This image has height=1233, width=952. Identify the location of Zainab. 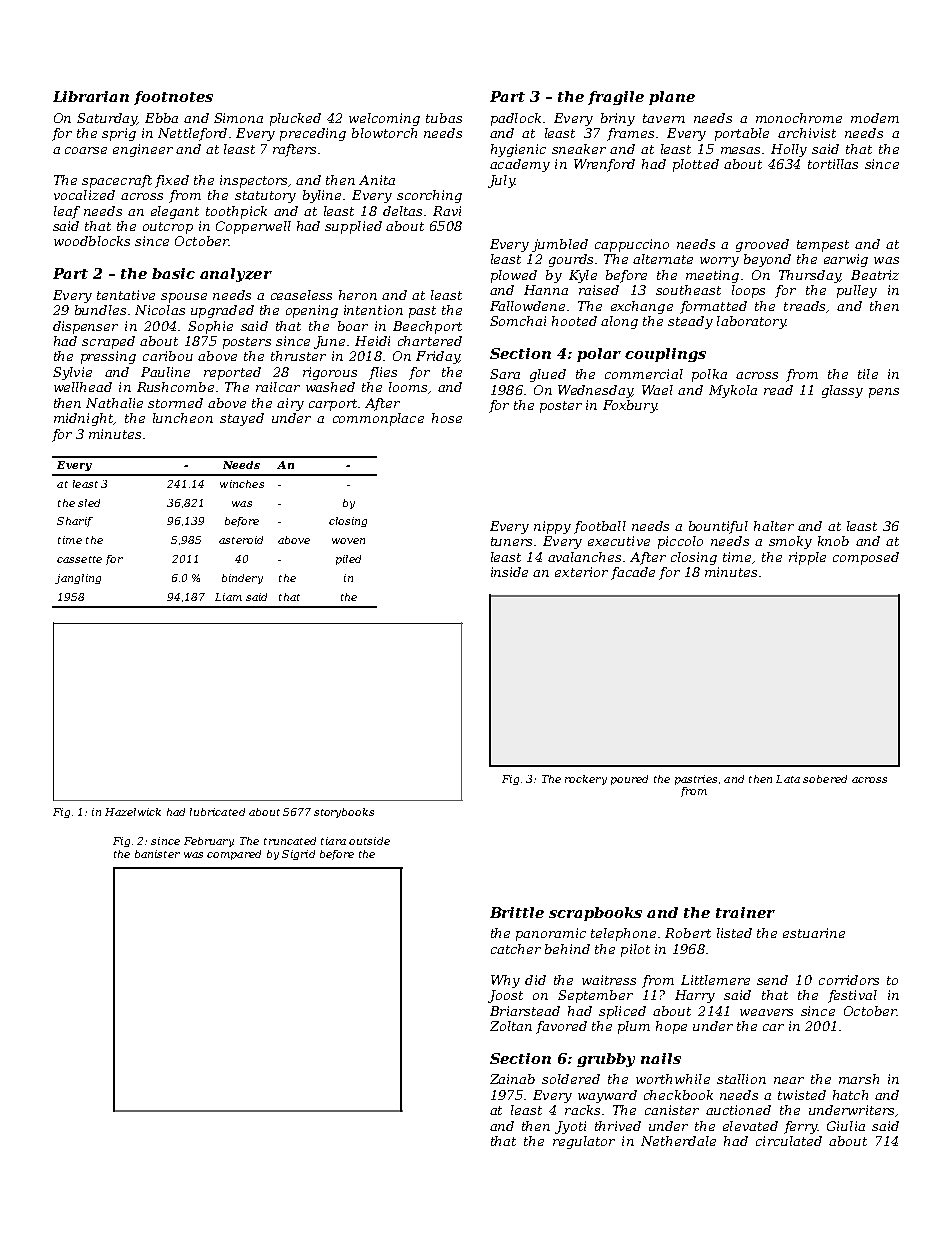
(512, 1079).
